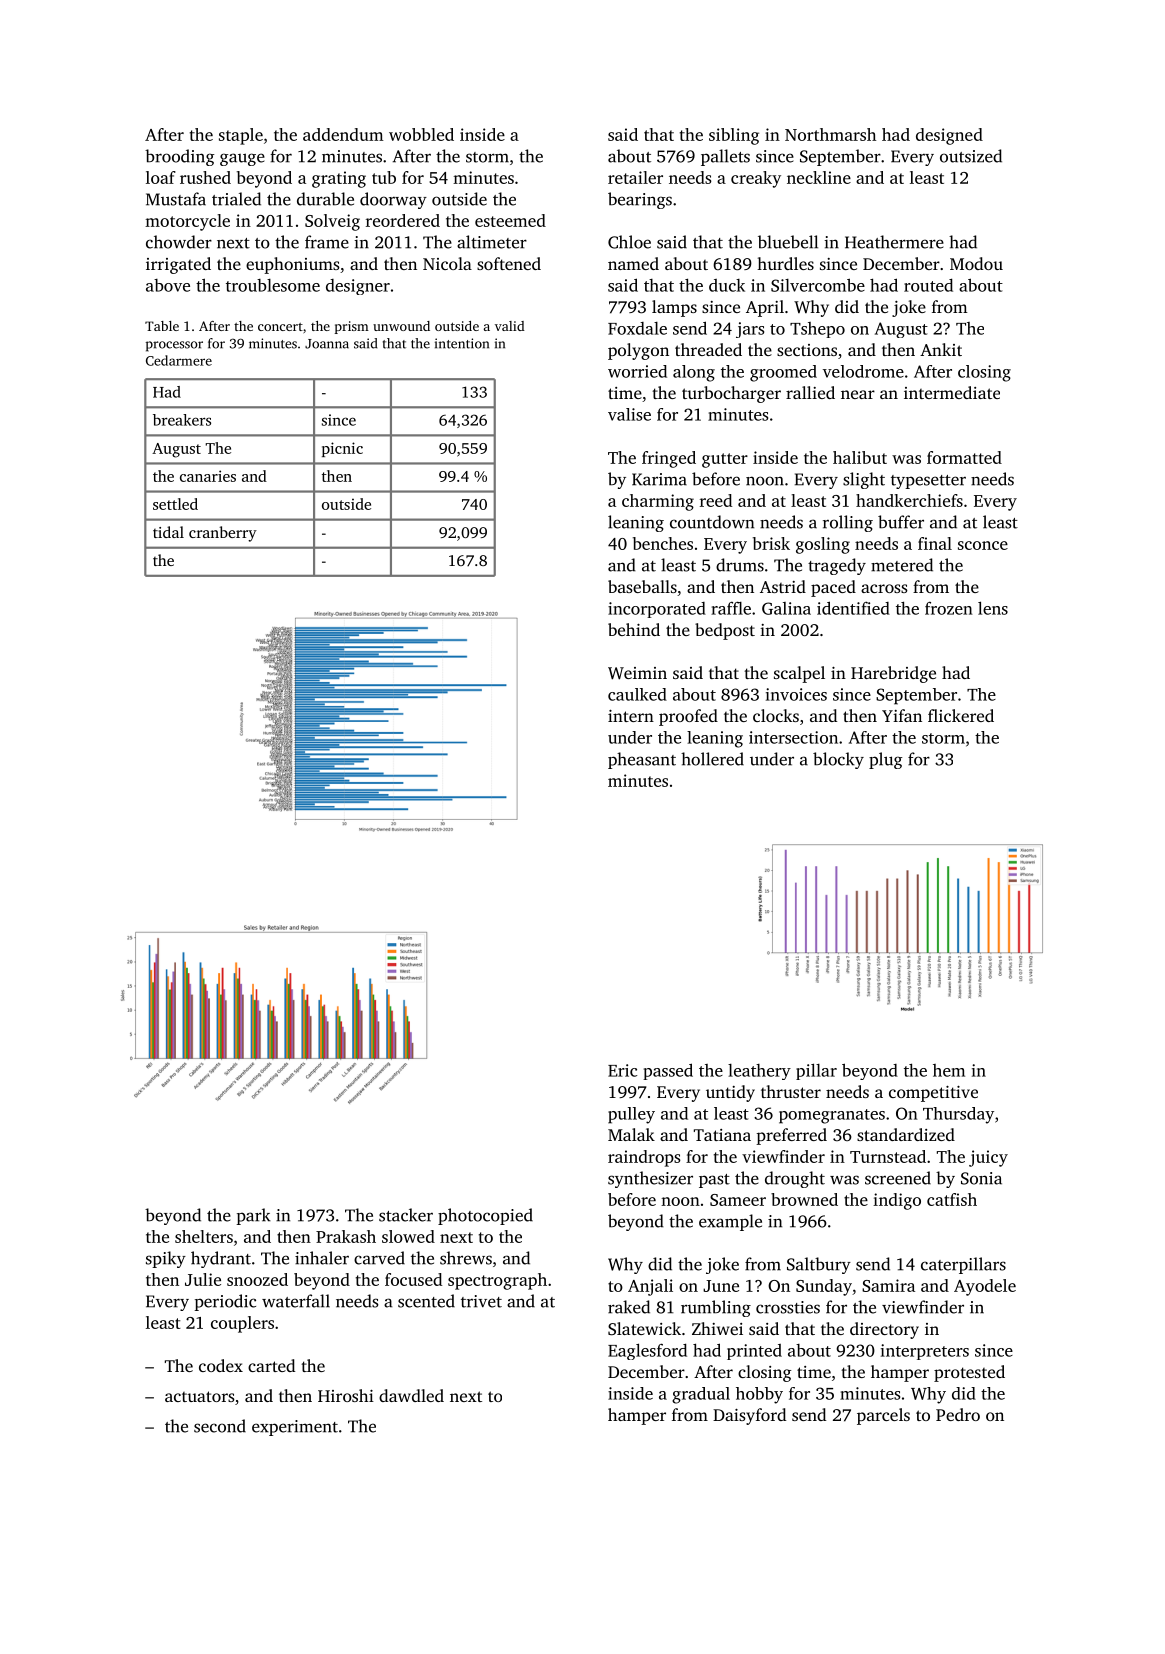 Image resolution: width=1165 pixels, height=1654 pixels. Describe the element at coordinates (642, 760) in the document. I see `pheasant` at that location.
